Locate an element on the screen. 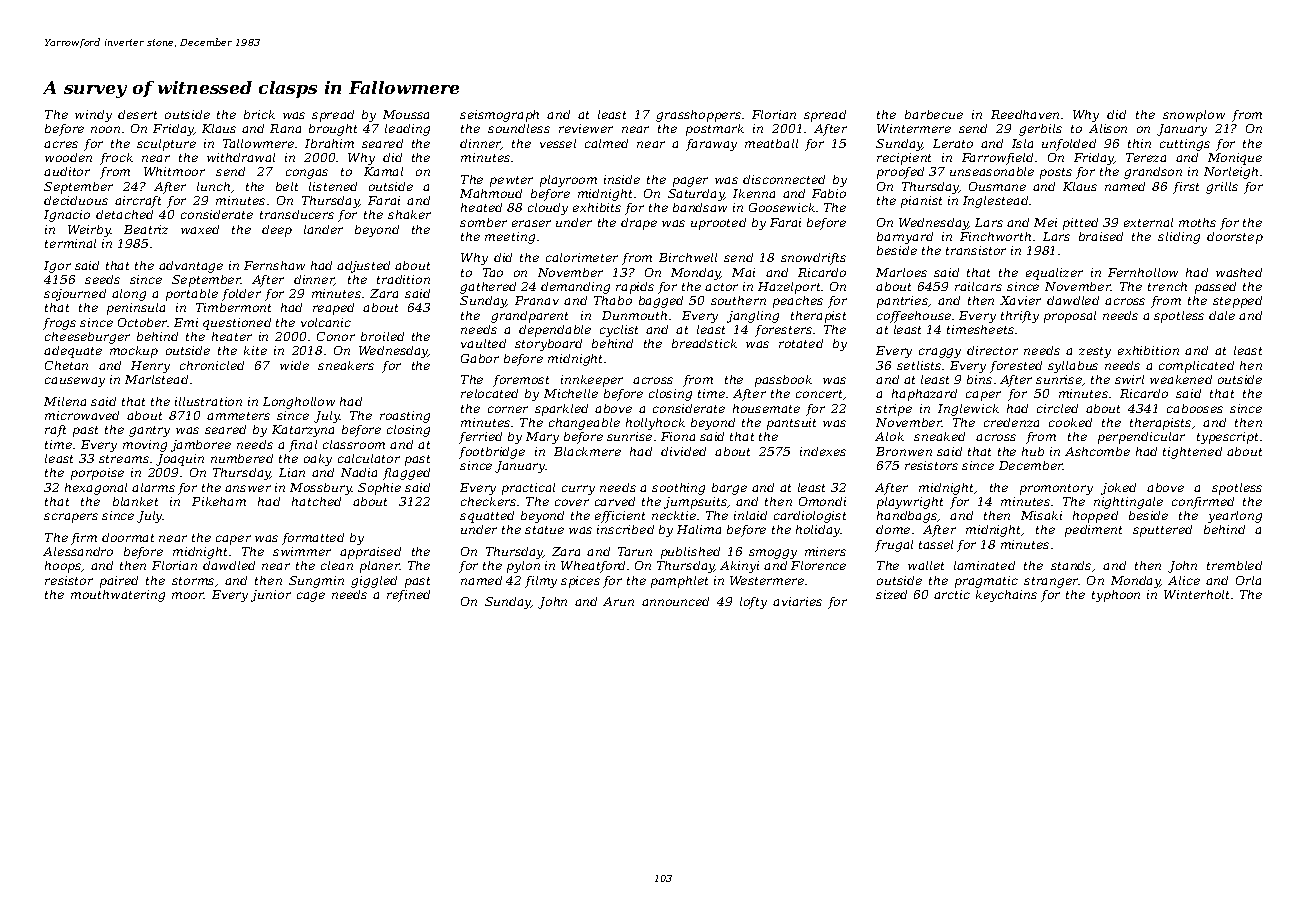 The image size is (1308, 924). keychains is located at coordinates (1006, 596).
